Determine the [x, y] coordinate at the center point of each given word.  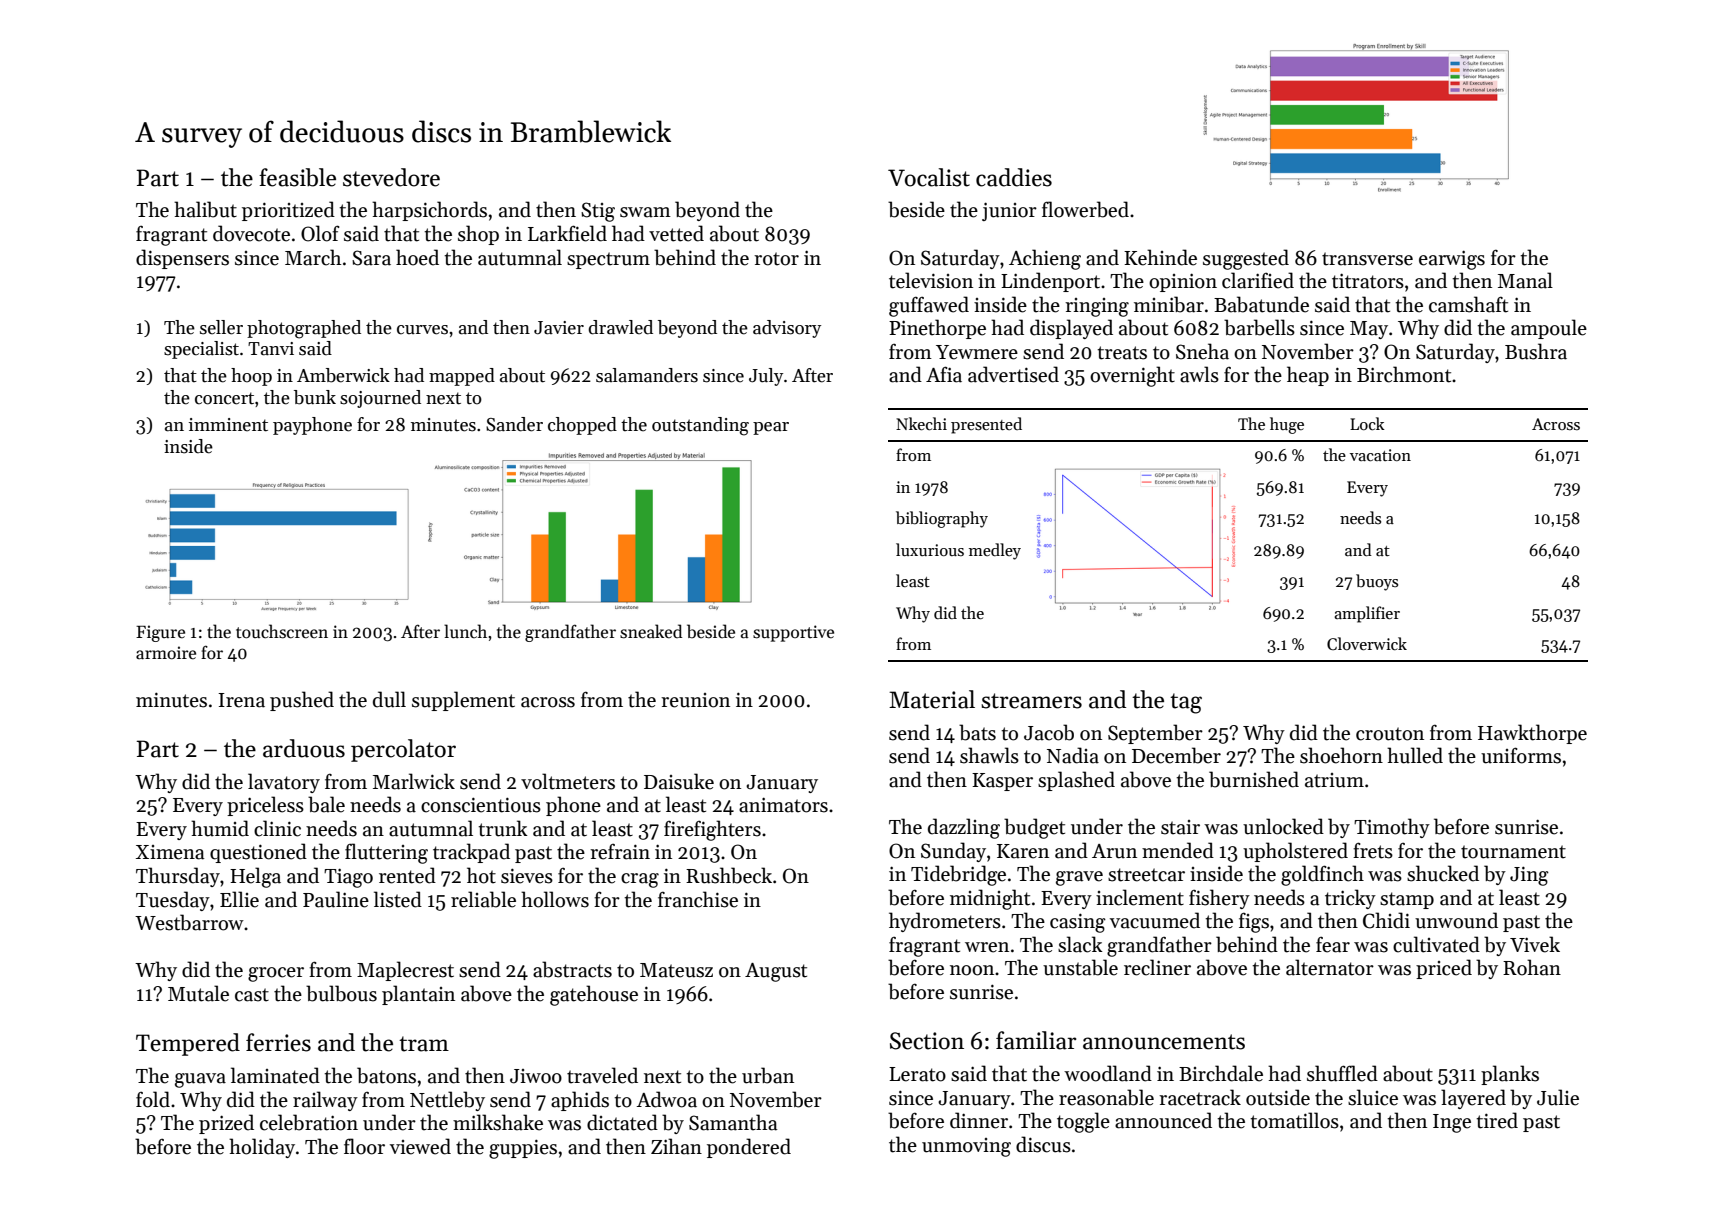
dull [389, 699]
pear [771, 428]
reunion [695, 700]
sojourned [380, 399]
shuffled [1342, 1073]
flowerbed [1085, 209]
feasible [297, 177]
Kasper [1002, 782]
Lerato [917, 1074]
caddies [1014, 177]
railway [325, 1101]
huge [1287, 425]
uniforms [1521, 755]
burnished [1254, 779]
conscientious [481, 805]
